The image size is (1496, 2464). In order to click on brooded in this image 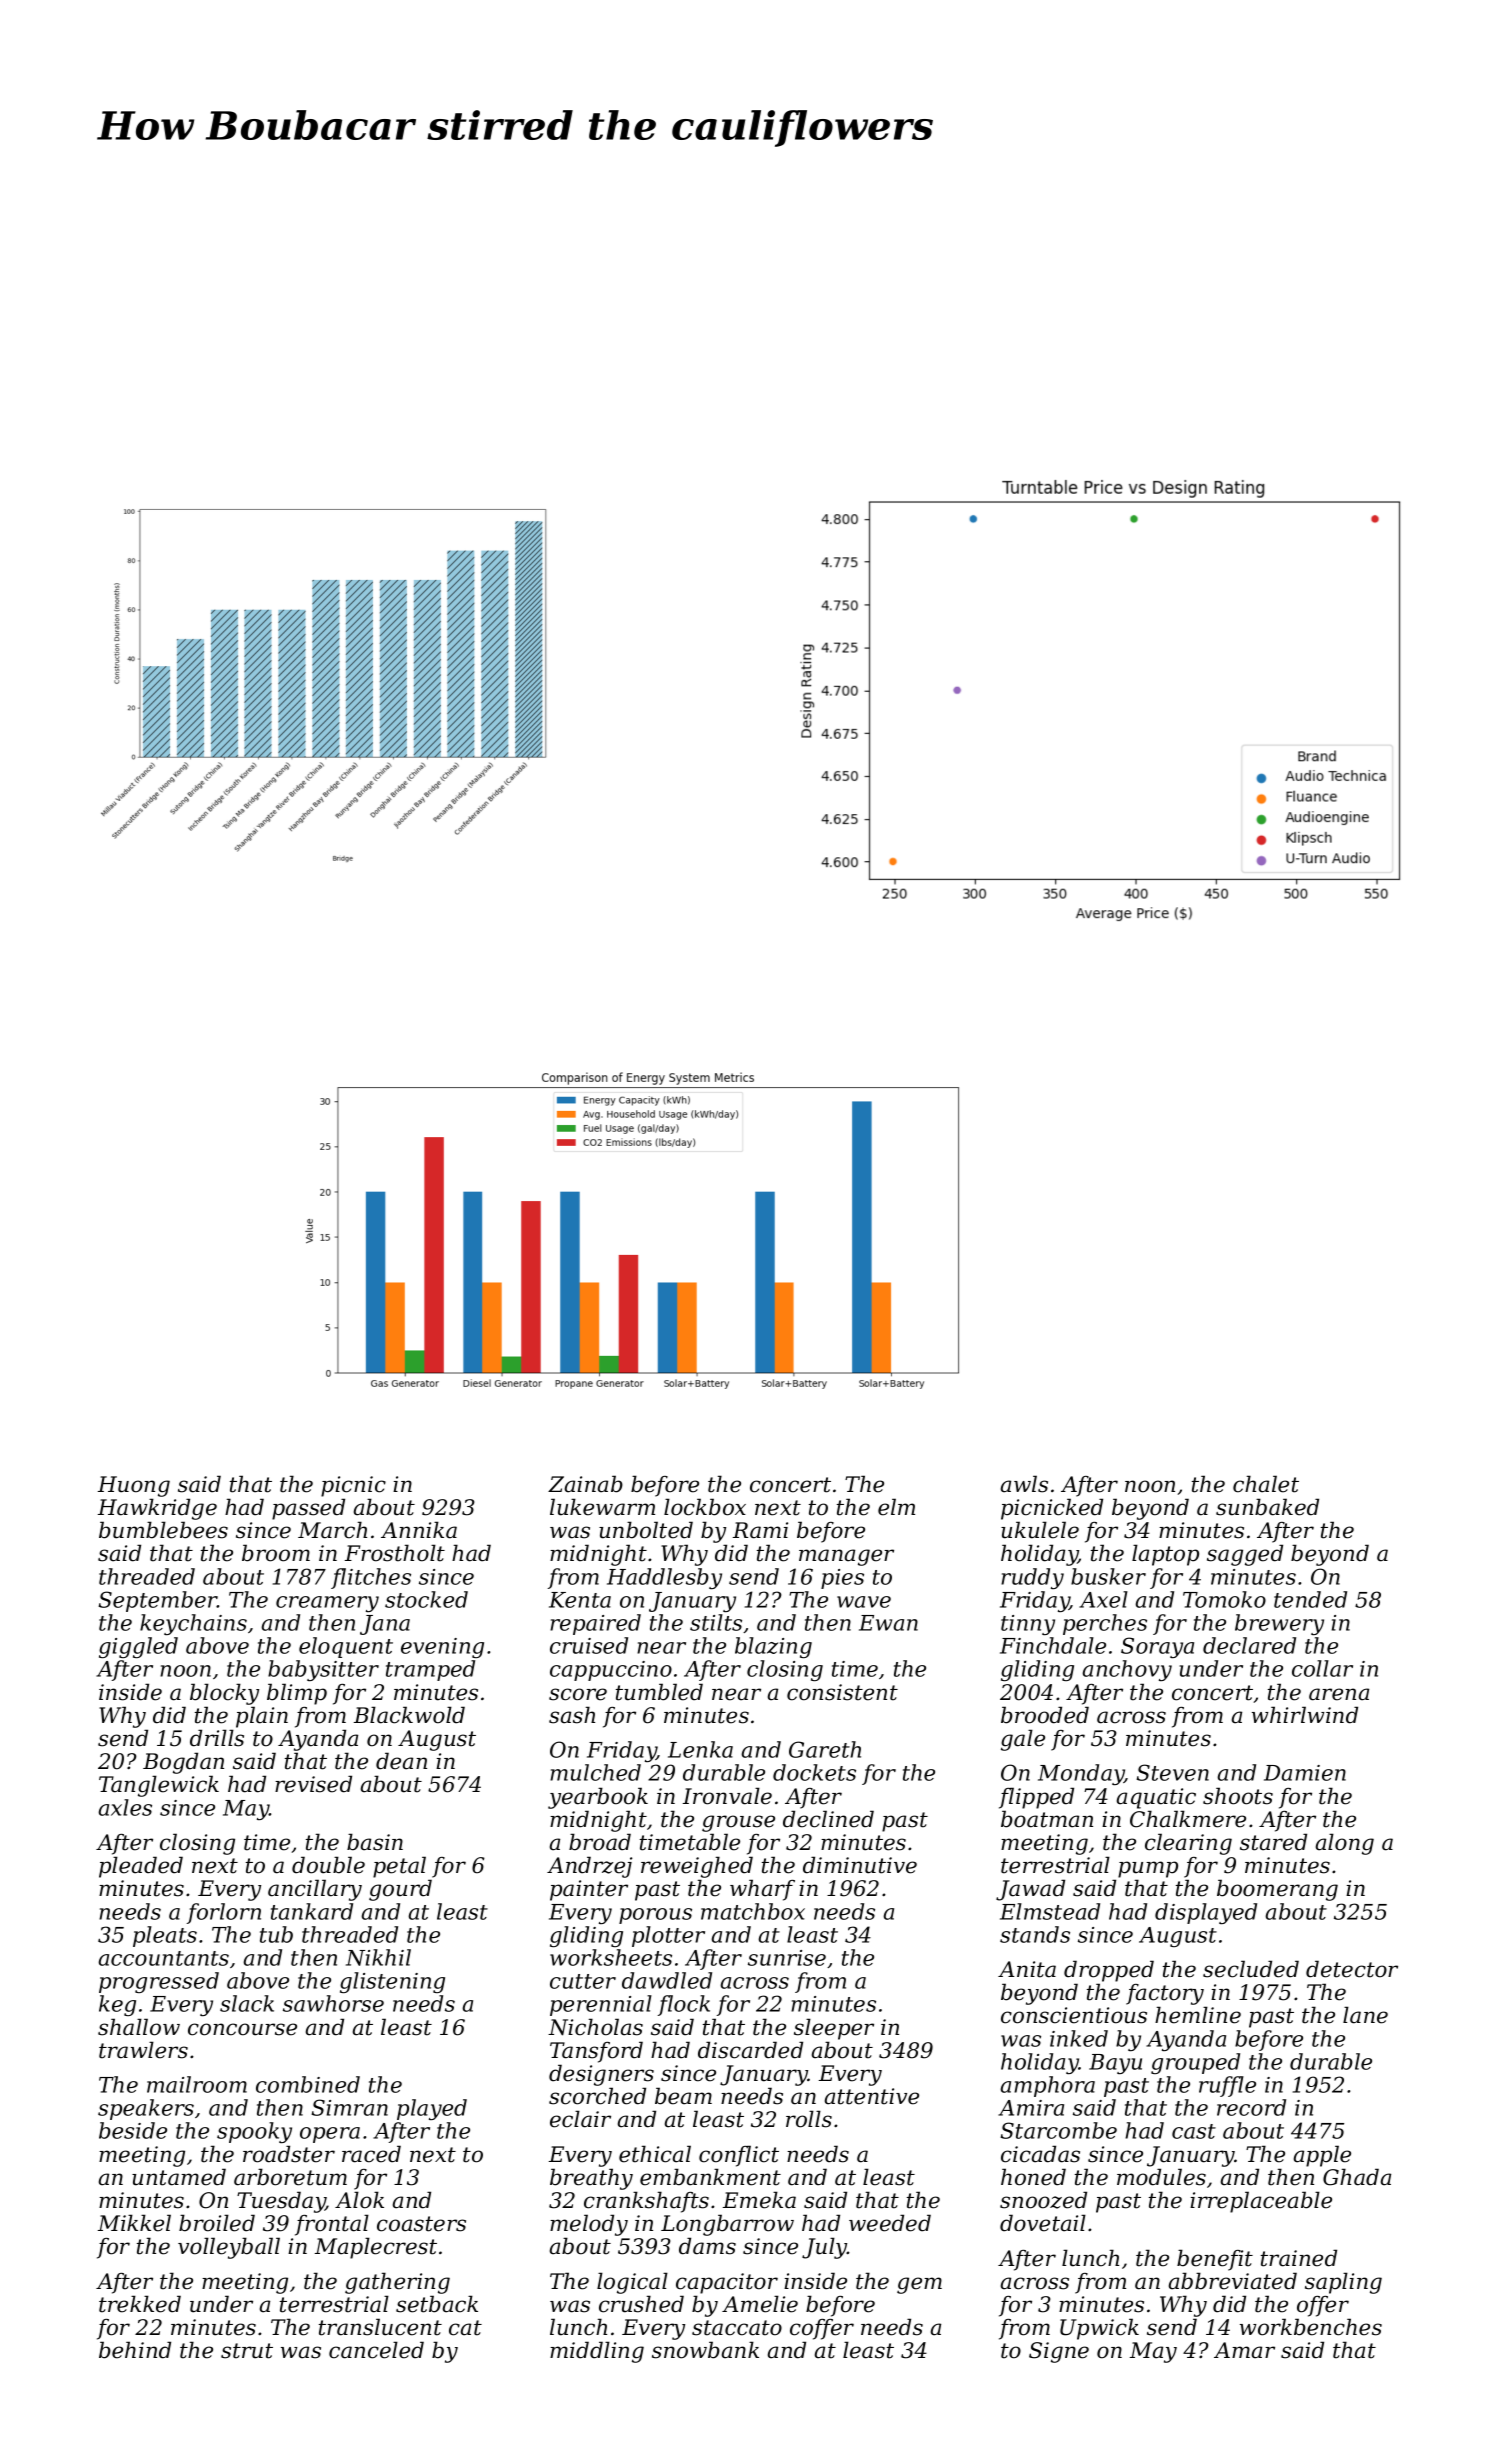, I will do `click(1045, 1715)`.
